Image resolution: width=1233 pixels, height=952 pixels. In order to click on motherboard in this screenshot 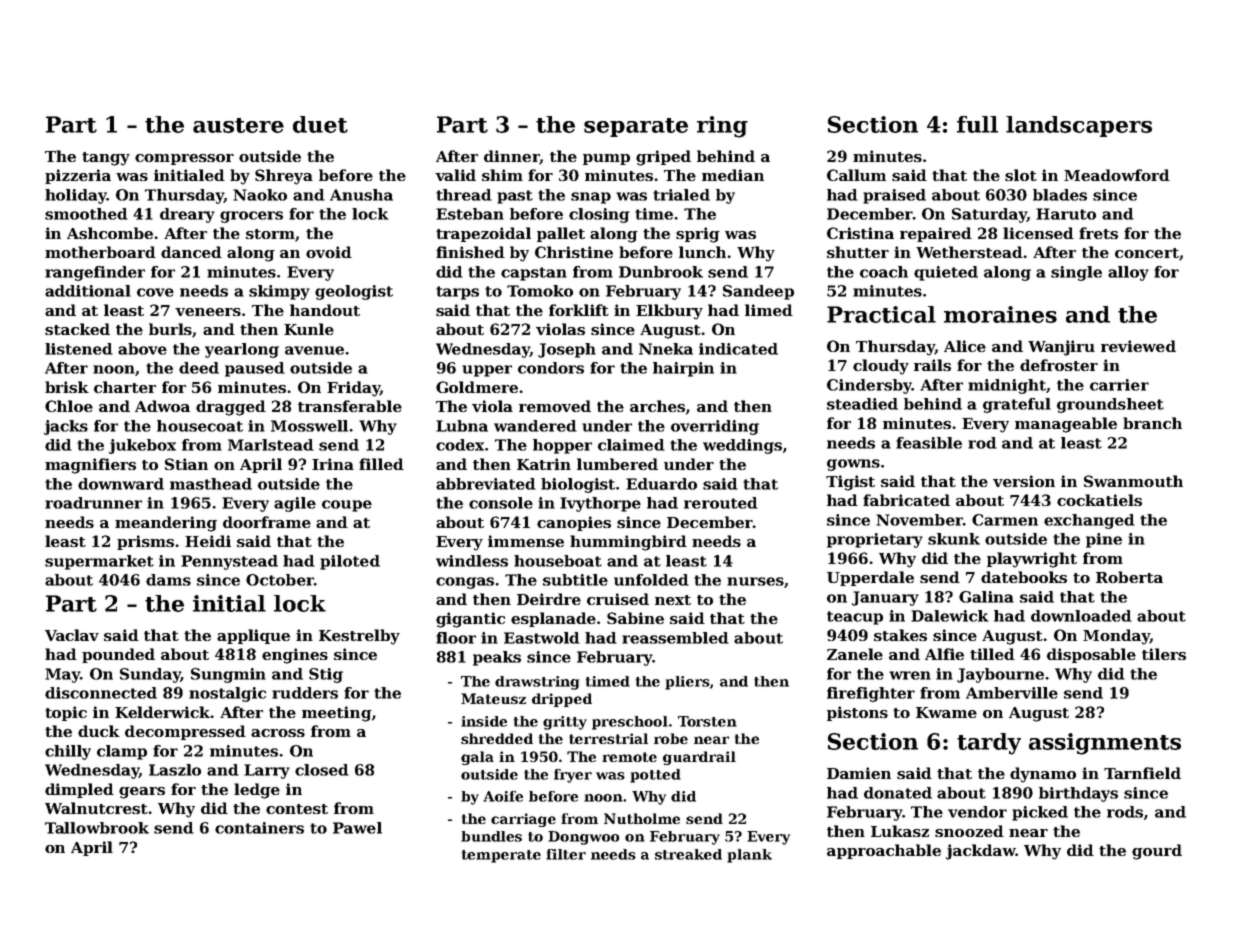, I will do `click(100, 252)`.
